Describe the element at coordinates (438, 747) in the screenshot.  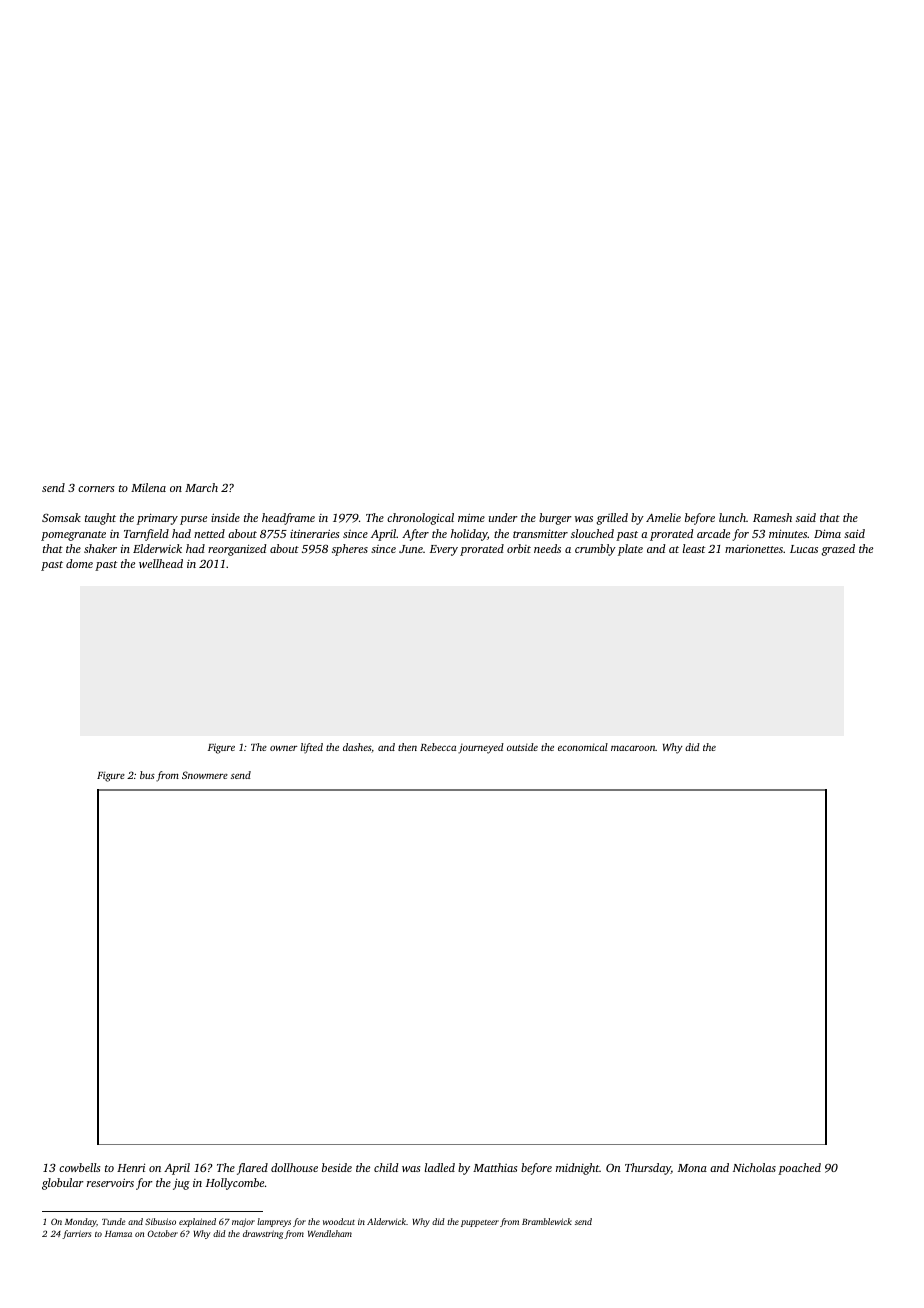
I see `Rebecca` at that location.
